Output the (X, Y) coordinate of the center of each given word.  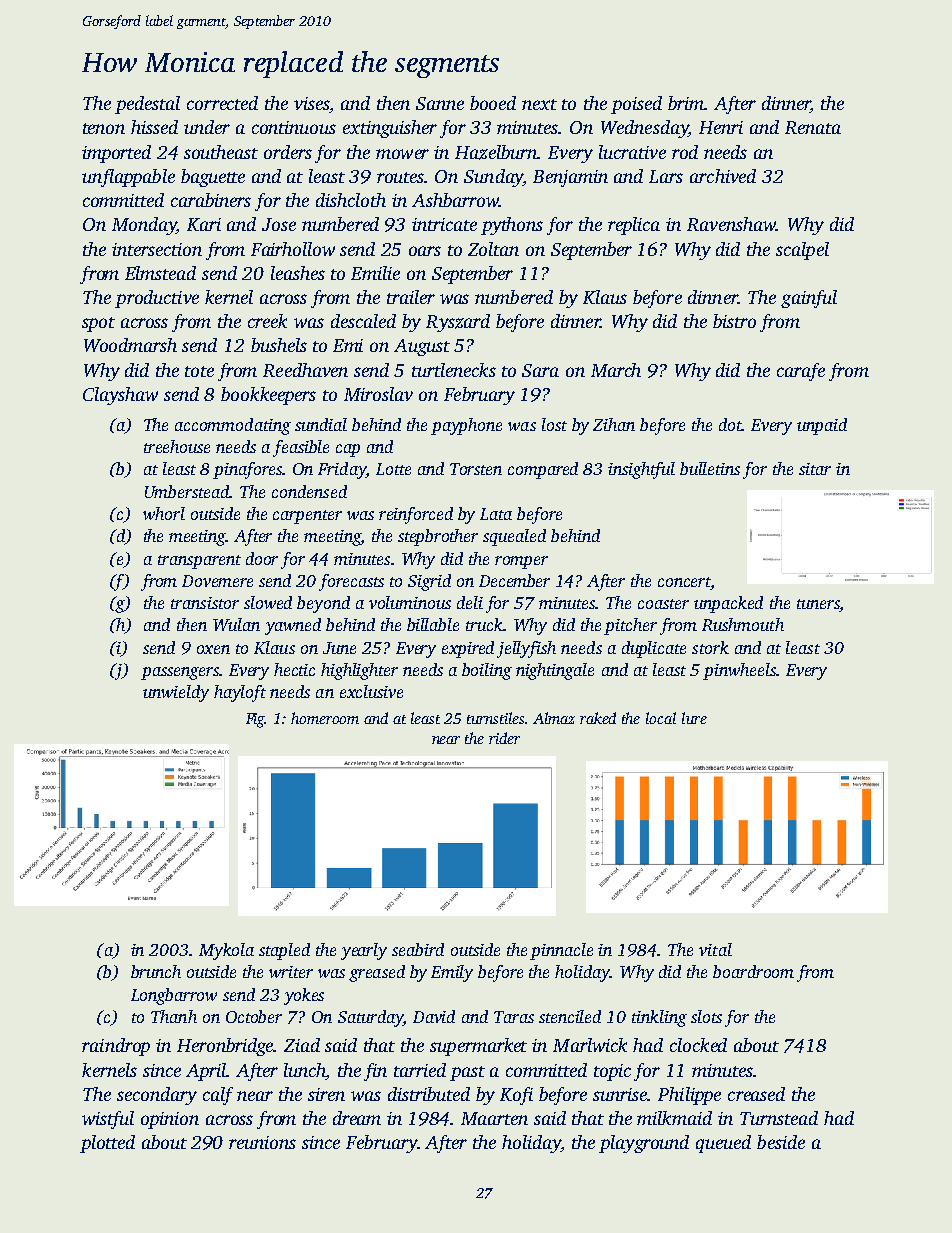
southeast (221, 152)
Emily (452, 973)
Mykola (226, 951)
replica (634, 226)
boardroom (753, 971)
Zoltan (493, 249)
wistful (108, 1120)
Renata (813, 127)
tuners (818, 604)
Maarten (494, 1118)
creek (267, 321)
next (539, 104)
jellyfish (526, 649)
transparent (199, 562)
